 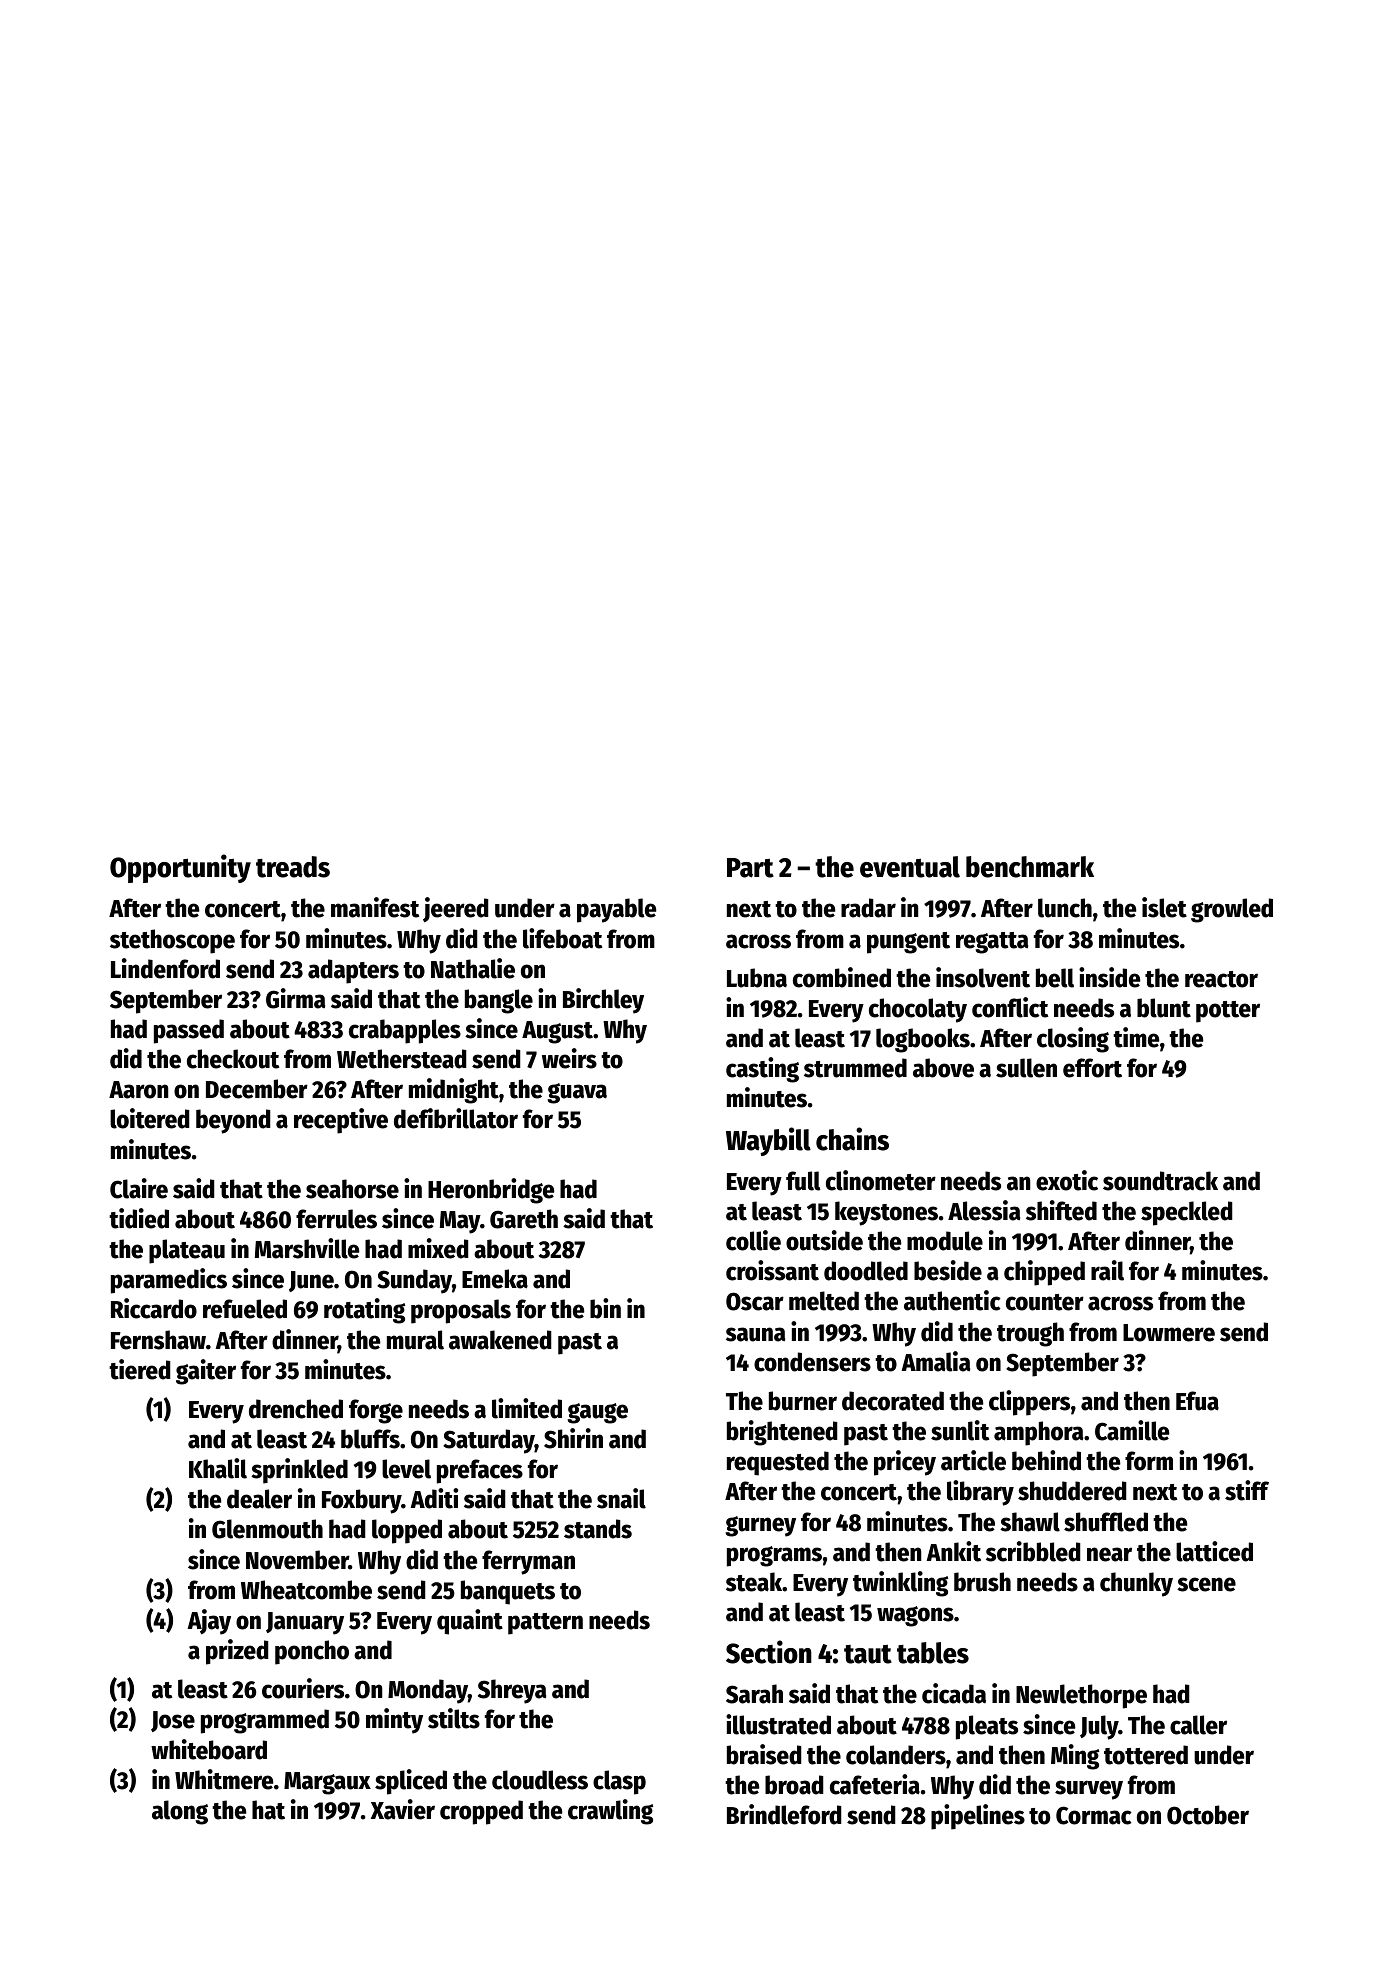 What do you see at coordinates (1065, 908) in the page?
I see `lunch` at bounding box center [1065, 908].
